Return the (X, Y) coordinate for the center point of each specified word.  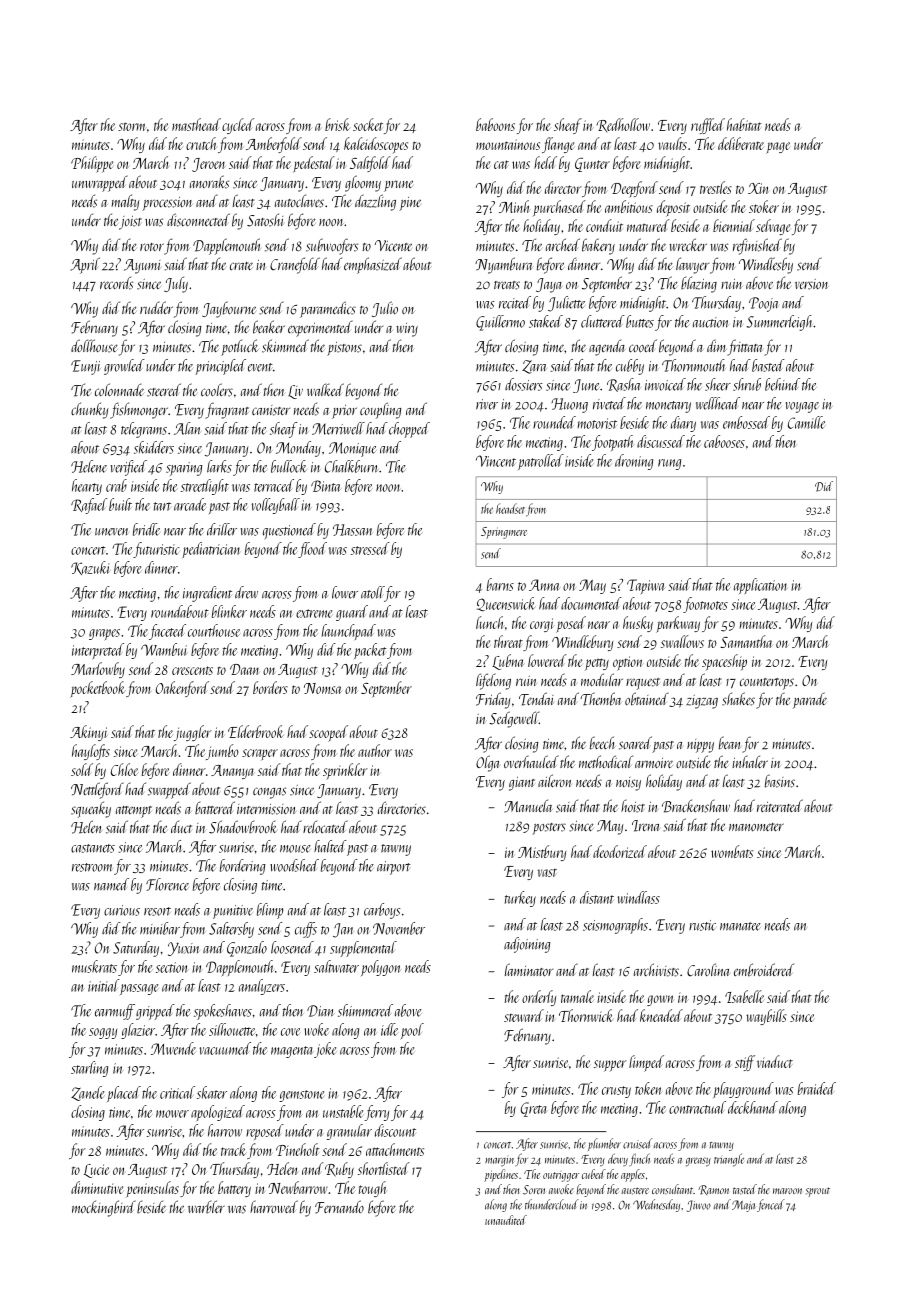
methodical (606, 762)
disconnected (198, 220)
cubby (630, 367)
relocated (325, 826)
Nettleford (97, 790)
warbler (206, 1207)
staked (546, 321)
